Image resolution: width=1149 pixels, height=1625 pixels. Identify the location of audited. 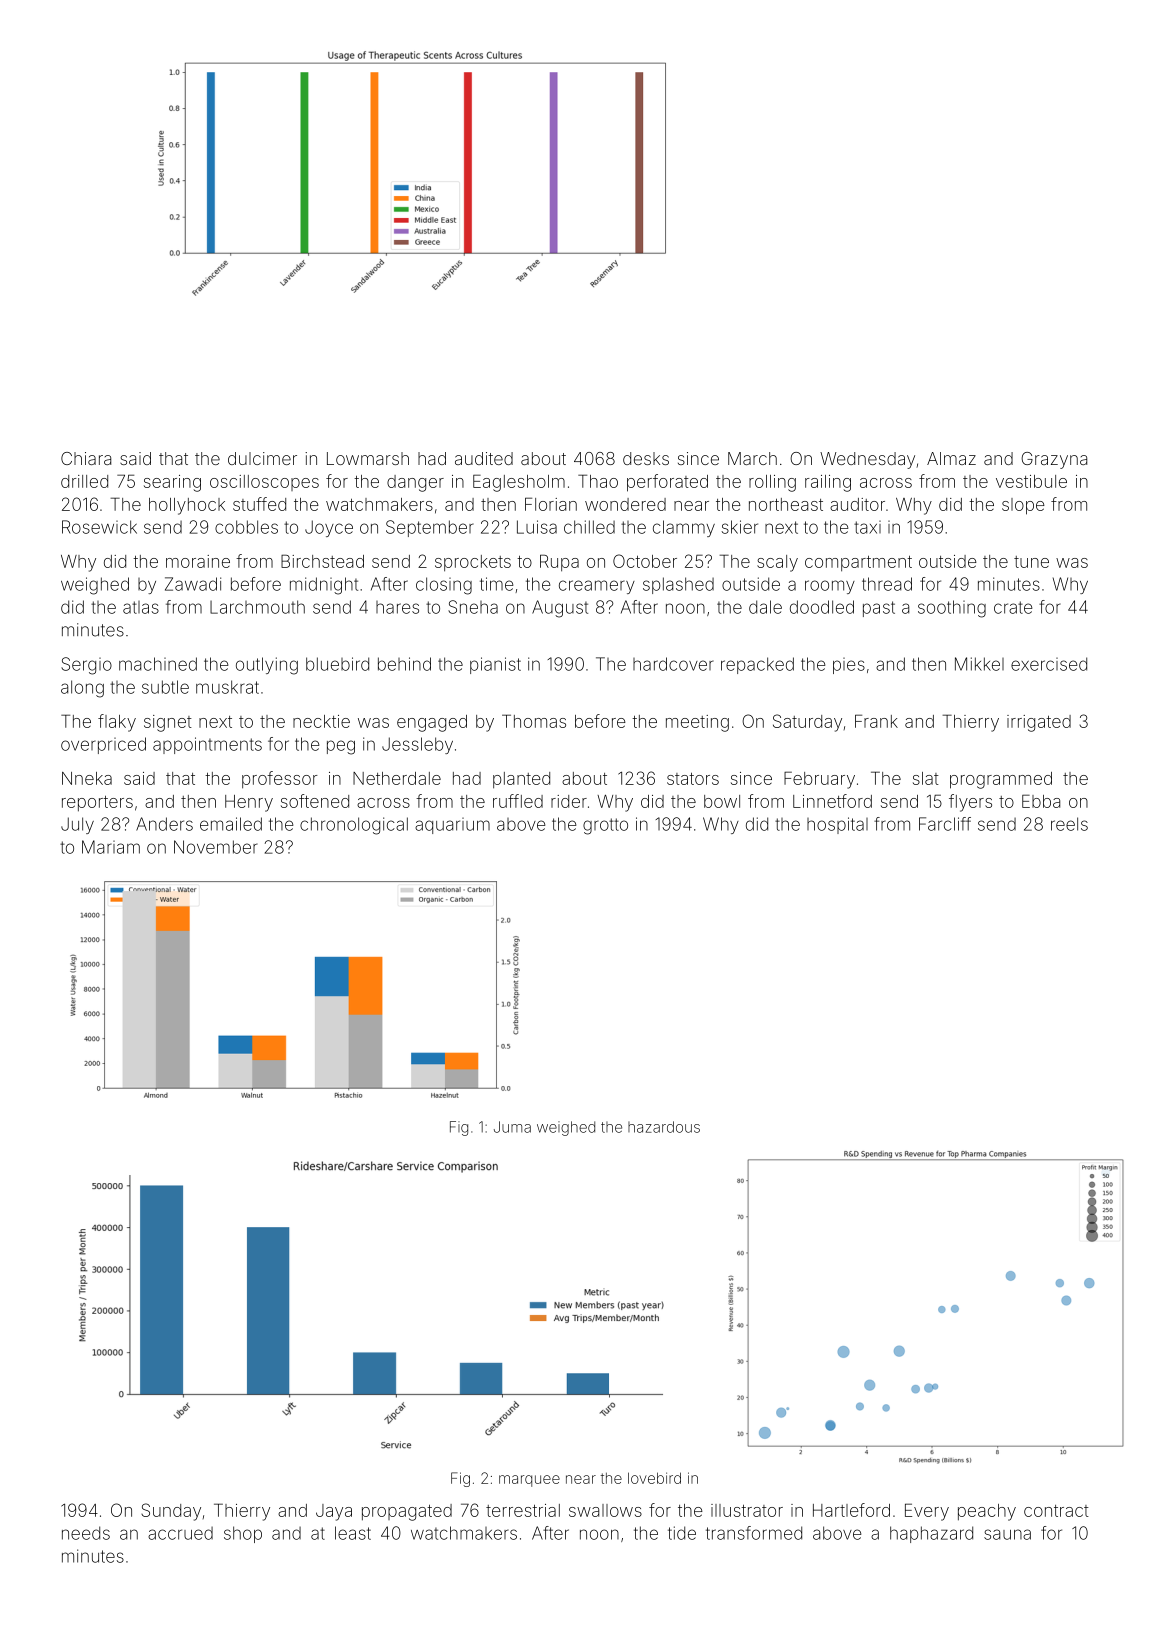
(484, 458).
